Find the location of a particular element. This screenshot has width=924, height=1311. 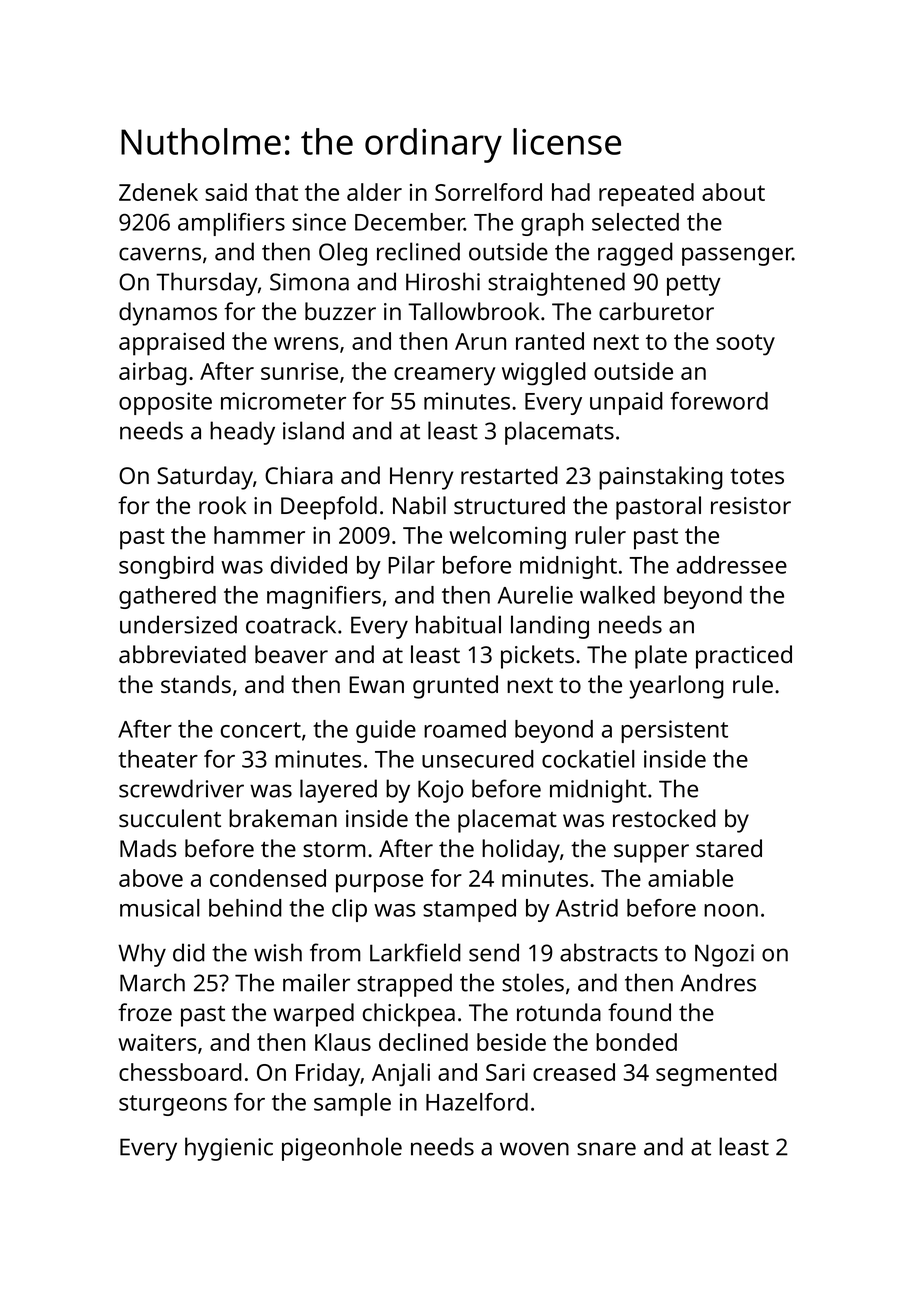

hygienic is located at coordinates (229, 1149).
